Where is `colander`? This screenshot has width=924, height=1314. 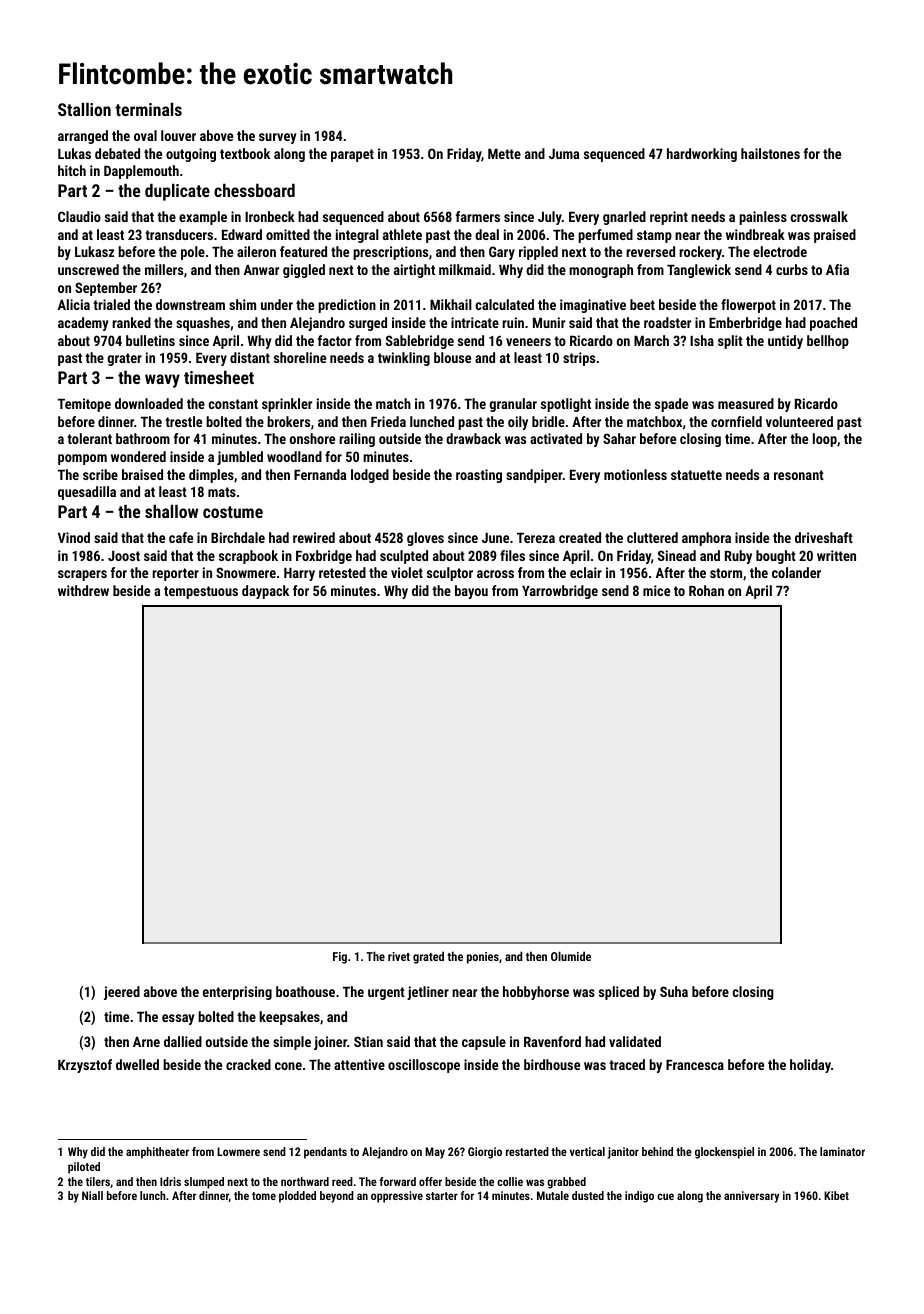
colander is located at coordinates (796, 572).
